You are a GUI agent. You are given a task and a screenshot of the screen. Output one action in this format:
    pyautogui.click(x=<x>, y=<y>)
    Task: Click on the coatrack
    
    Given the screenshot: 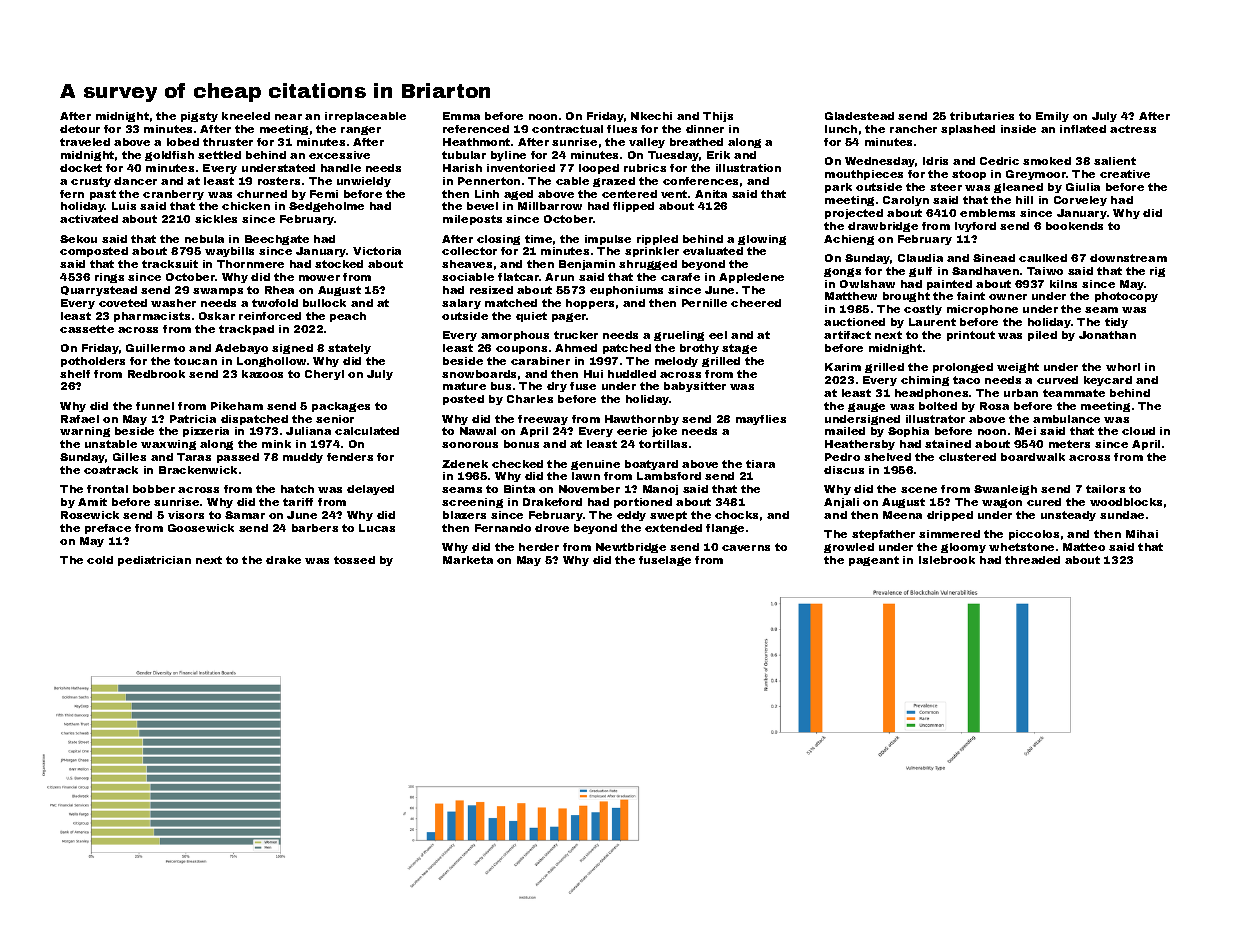 What is the action you would take?
    pyautogui.click(x=111, y=470)
